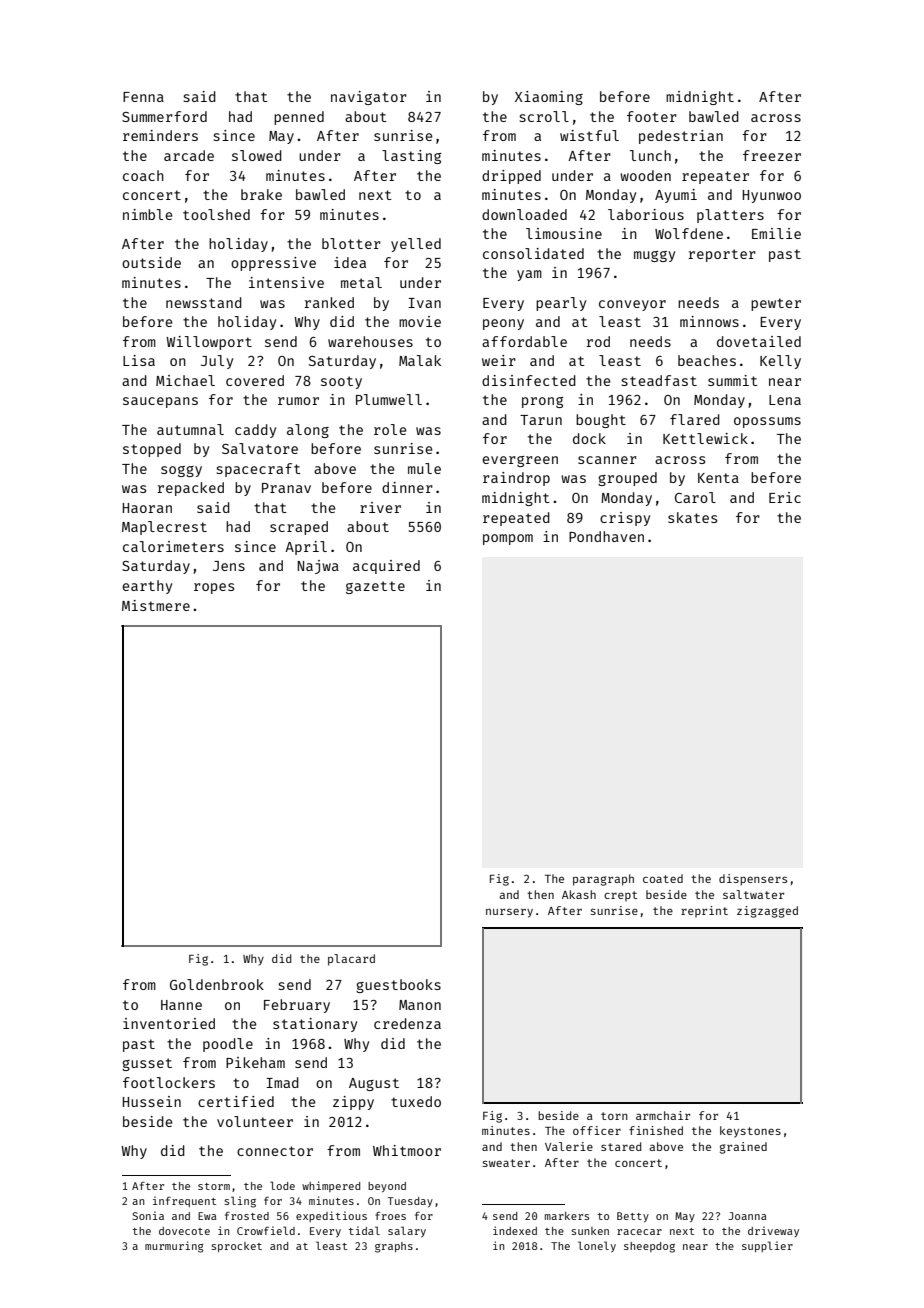  I want to click on keystones, so click(750, 1132).
